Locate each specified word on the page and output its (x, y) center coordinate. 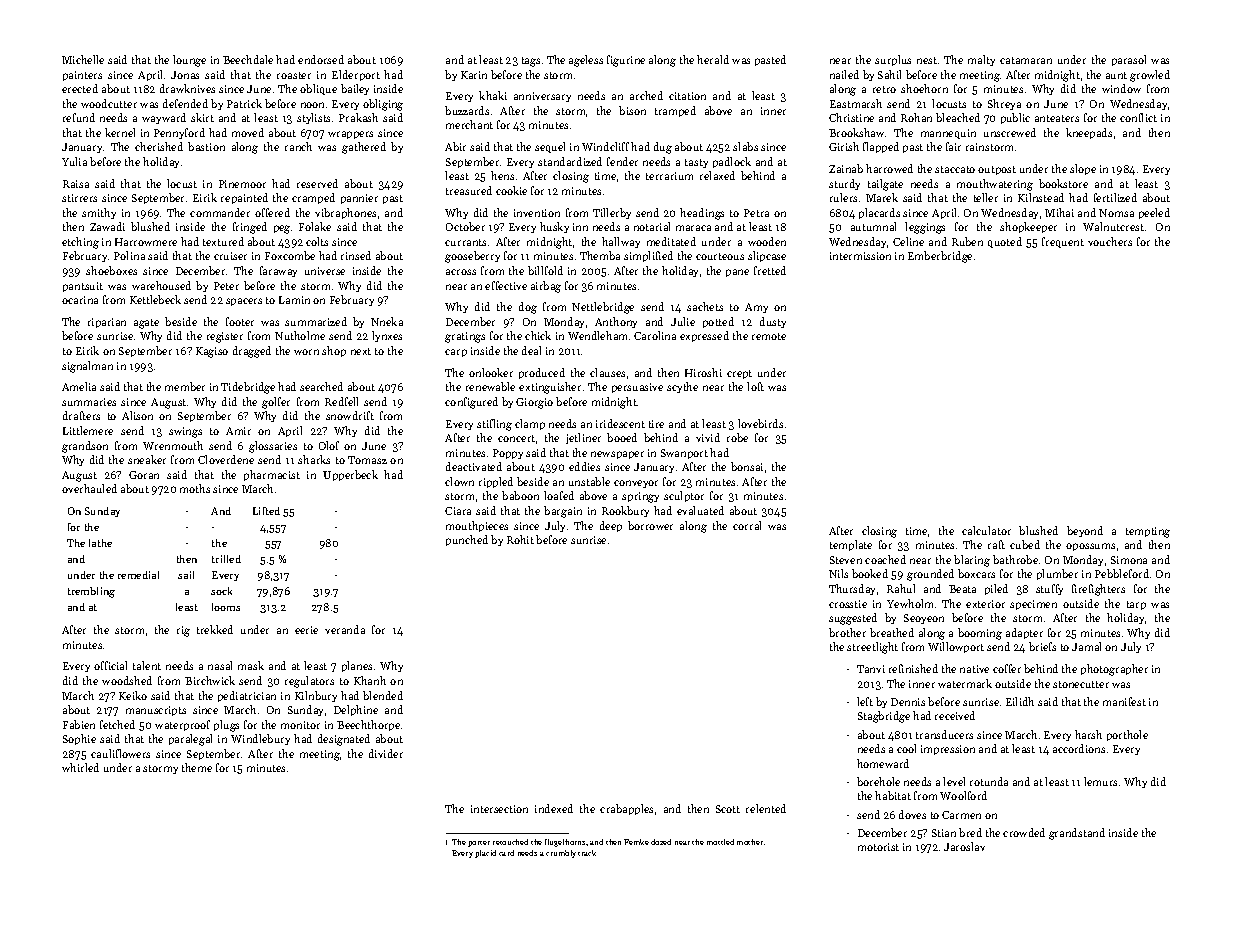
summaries (89, 402)
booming (980, 634)
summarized (316, 321)
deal (531, 350)
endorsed (321, 59)
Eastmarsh (856, 103)
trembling (91, 592)
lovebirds (760, 423)
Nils (838, 573)
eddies (584, 466)
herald (713, 59)
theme (197, 767)
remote (769, 336)
